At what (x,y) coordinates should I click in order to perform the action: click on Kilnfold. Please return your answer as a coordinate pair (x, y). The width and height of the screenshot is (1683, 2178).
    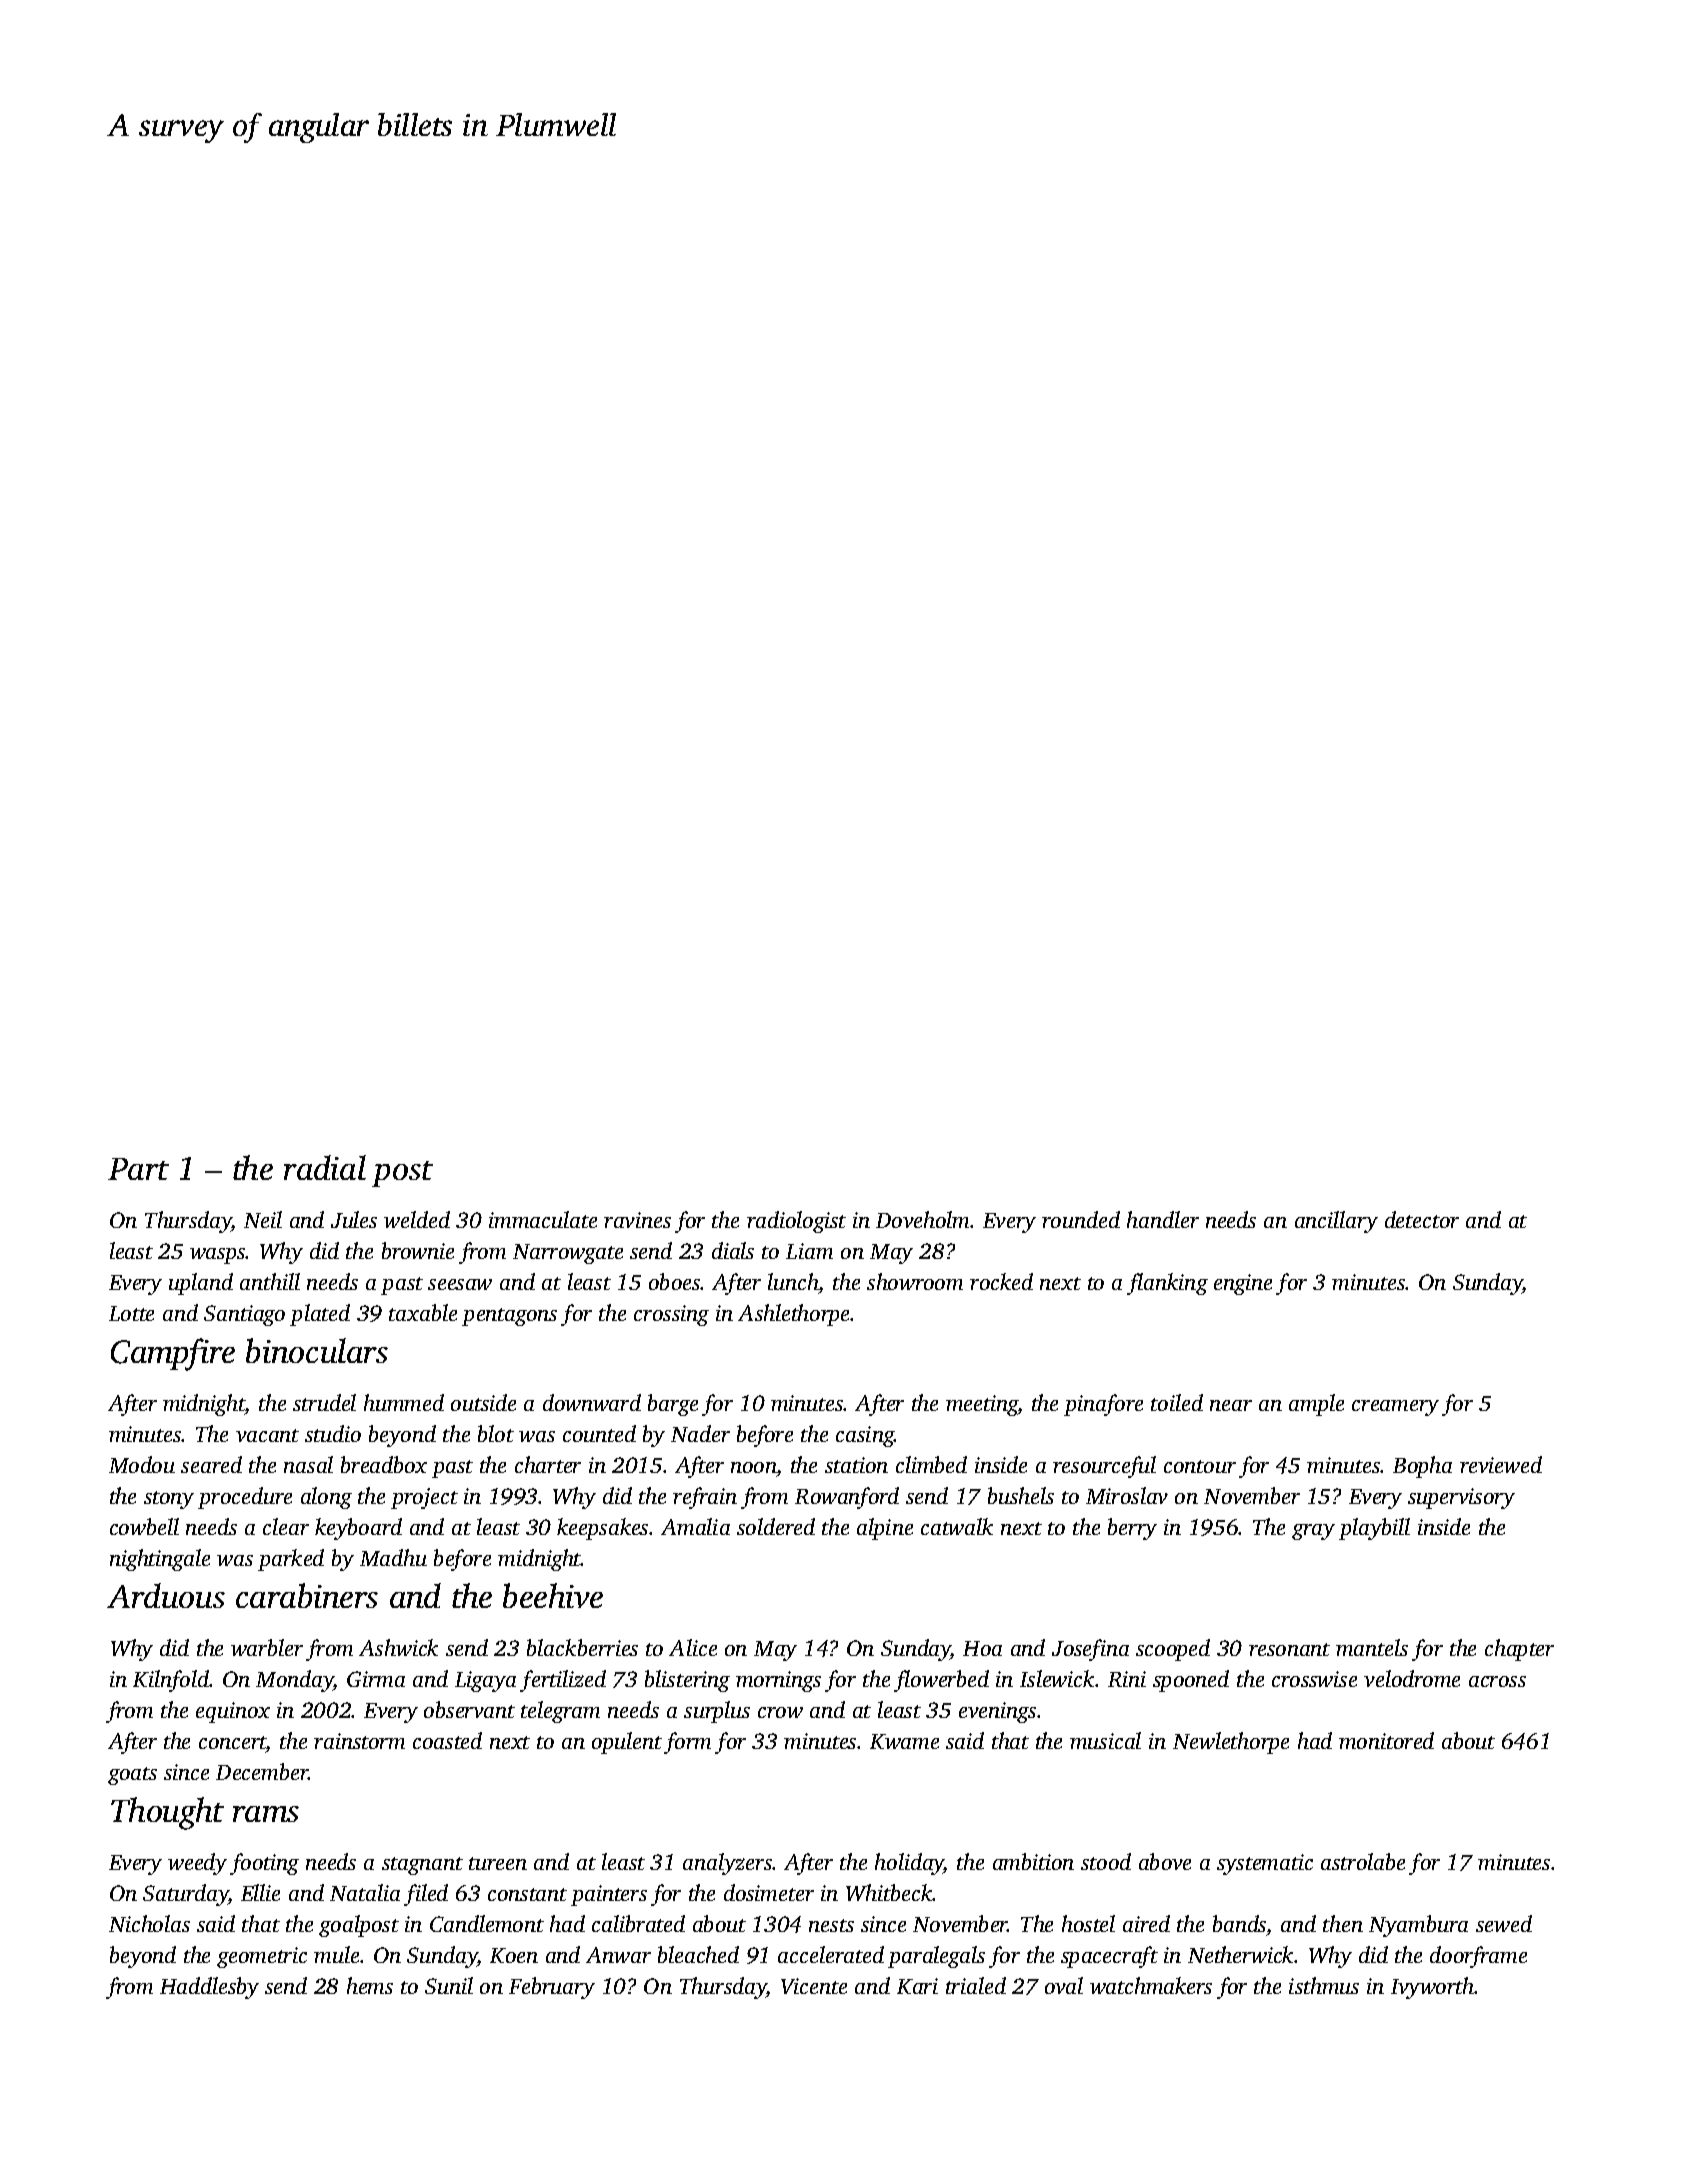
    Looking at the image, I should click on (171, 1681).
